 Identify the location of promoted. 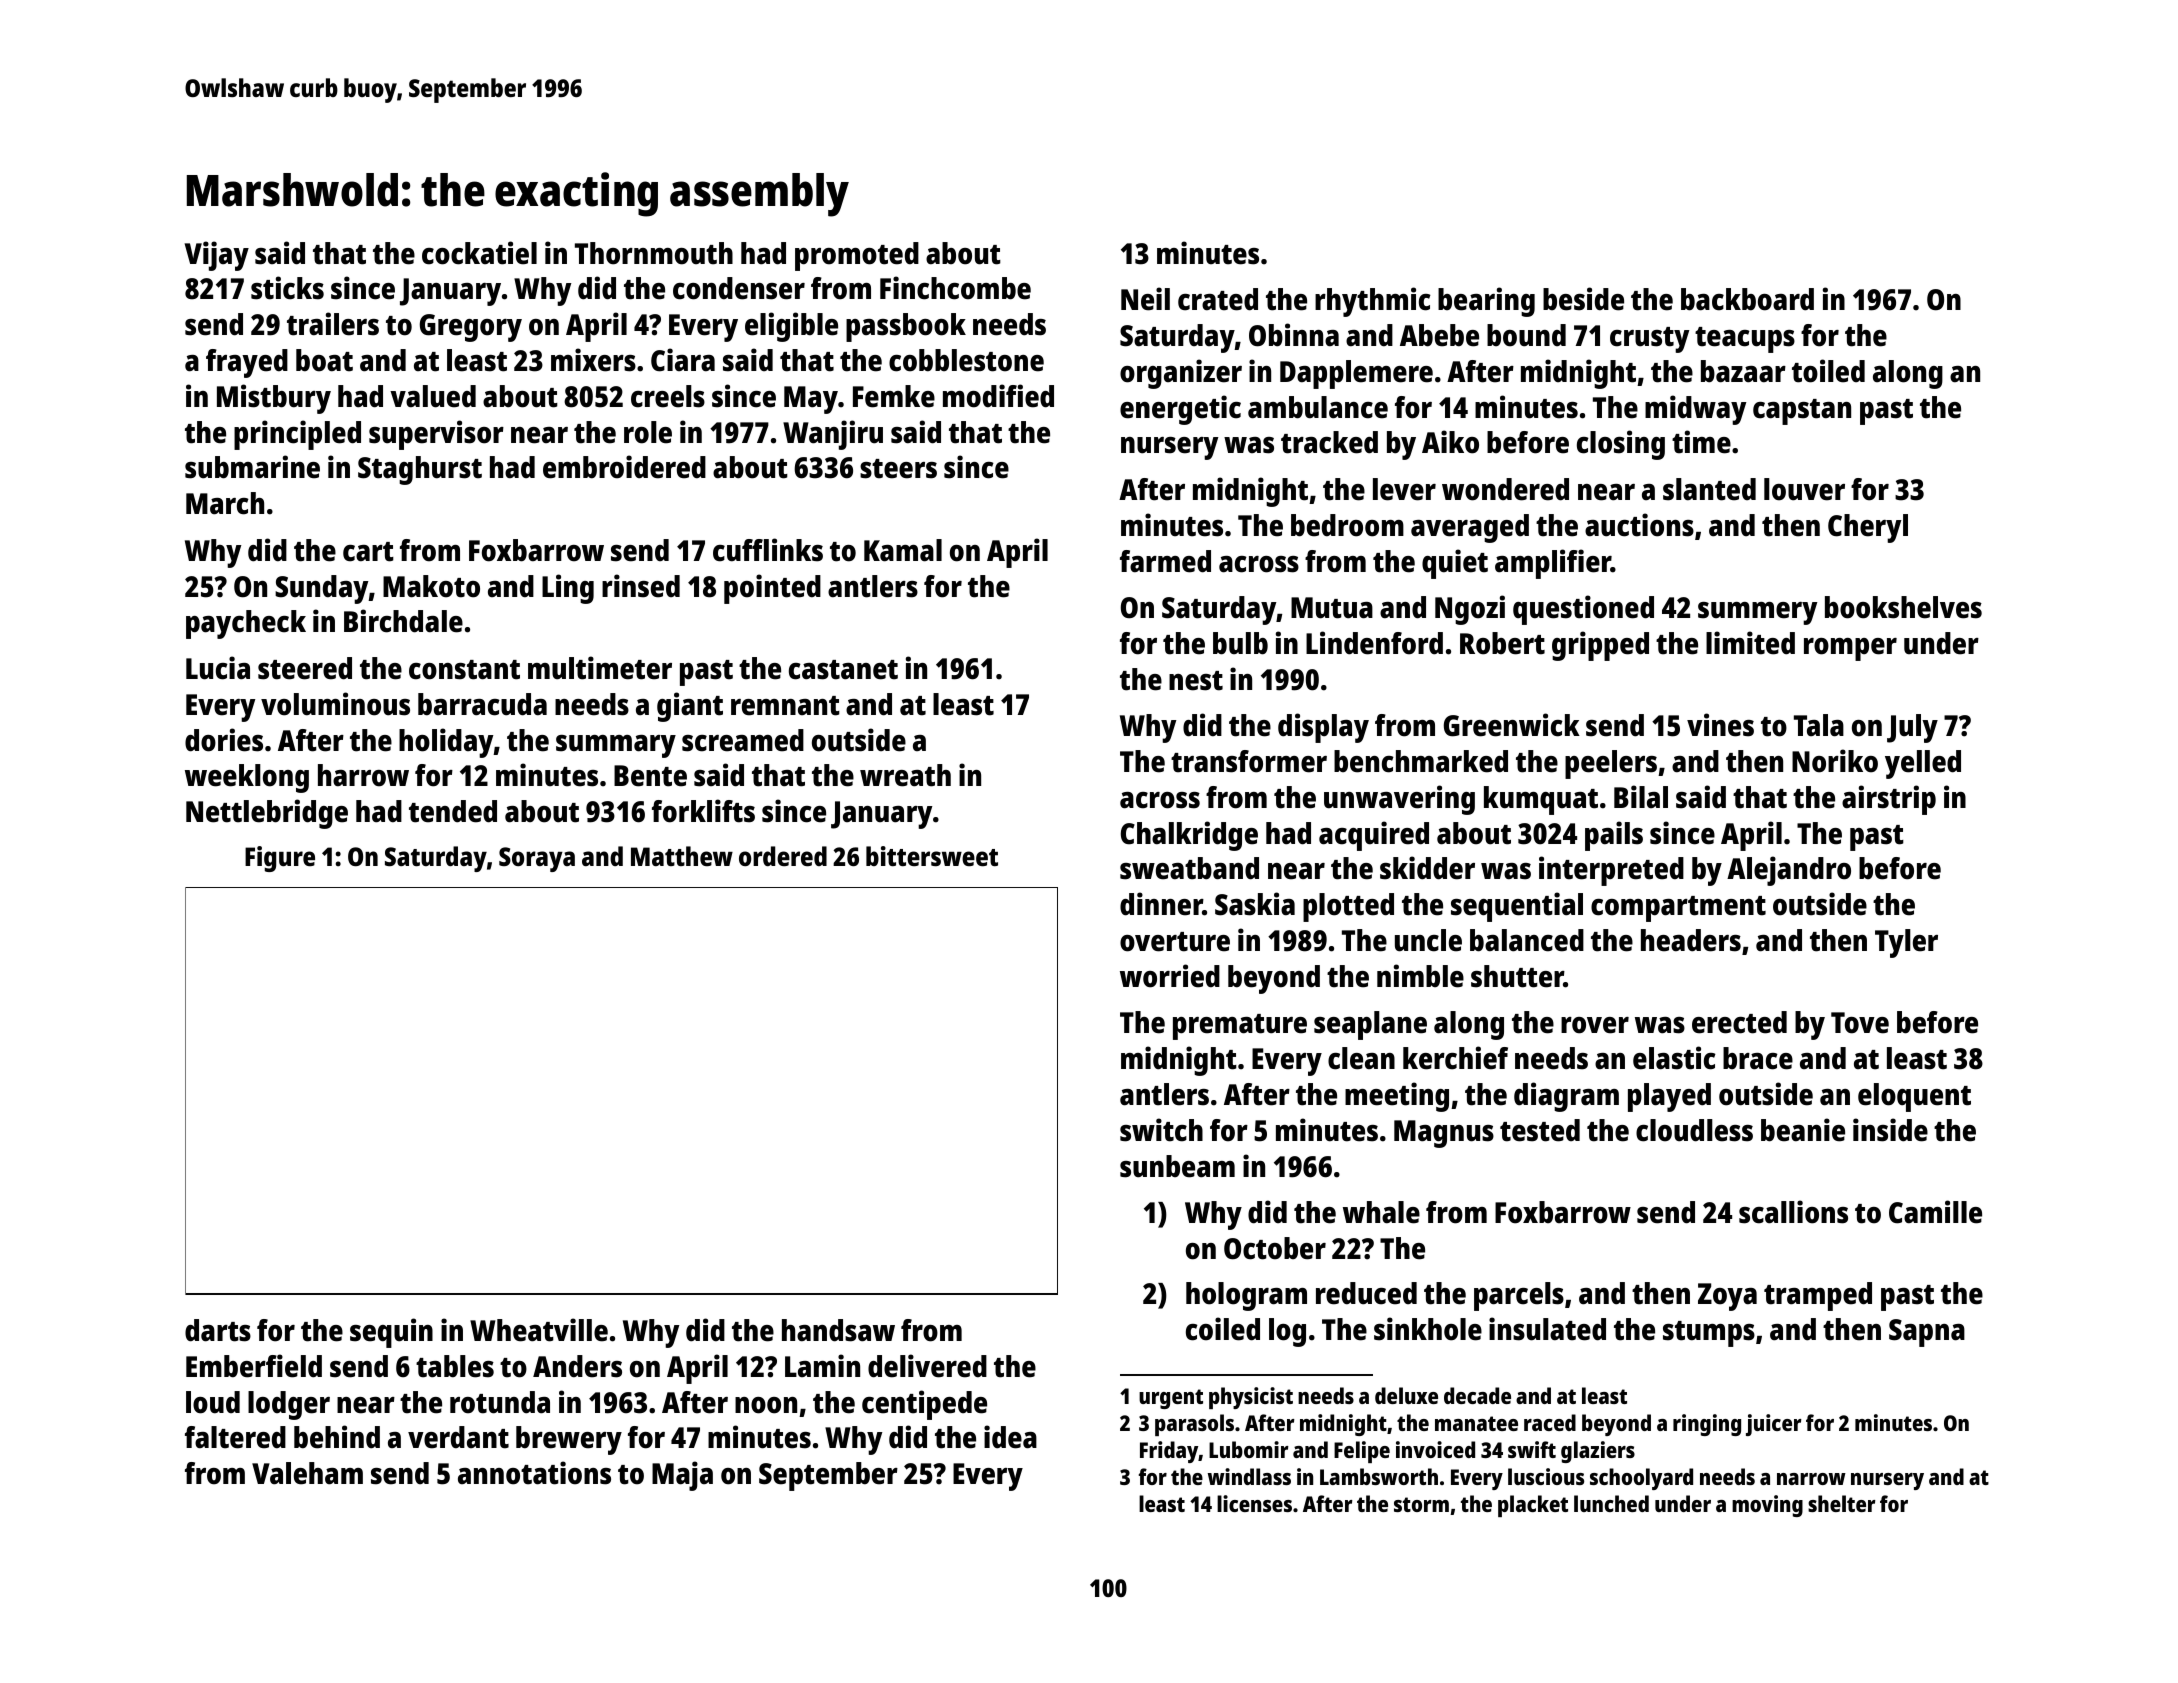
(857, 256).
